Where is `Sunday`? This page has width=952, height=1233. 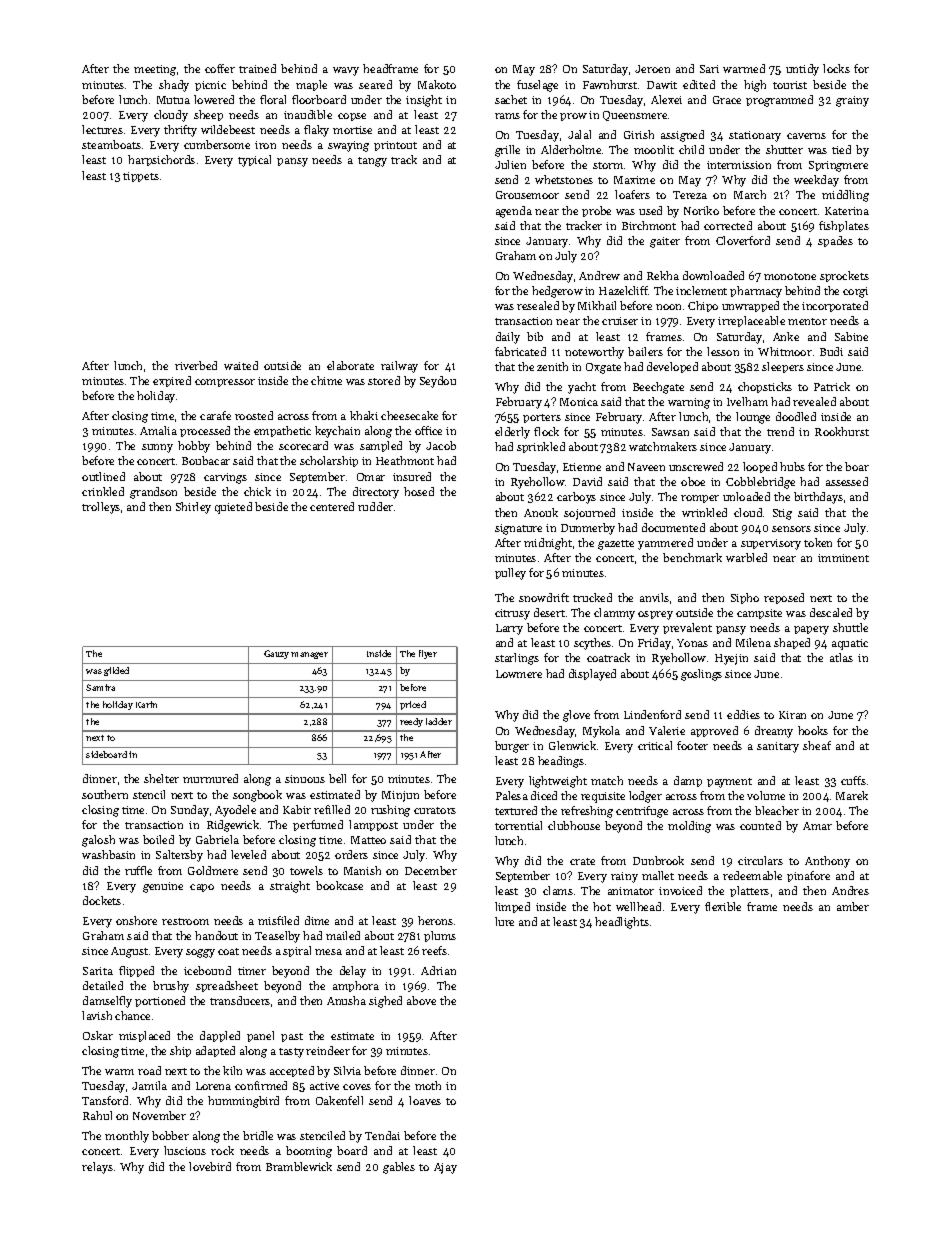
Sunday is located at coordinates (190, 811).
